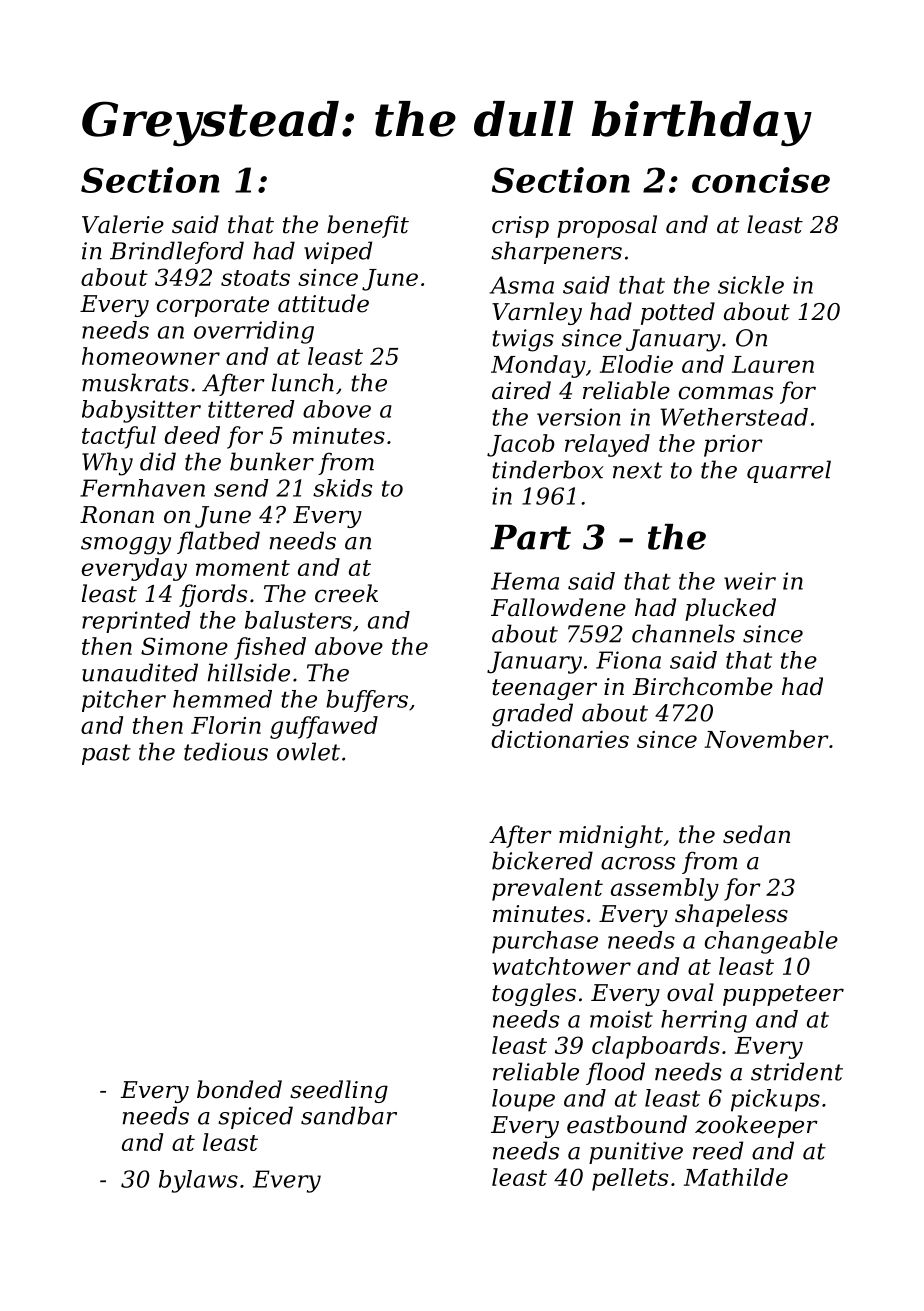 This screenshot has height=1311, width=924. What do you see at coordinates (106, 754) in the screenshot?
I see `past` at bounding box center [106, 754].
